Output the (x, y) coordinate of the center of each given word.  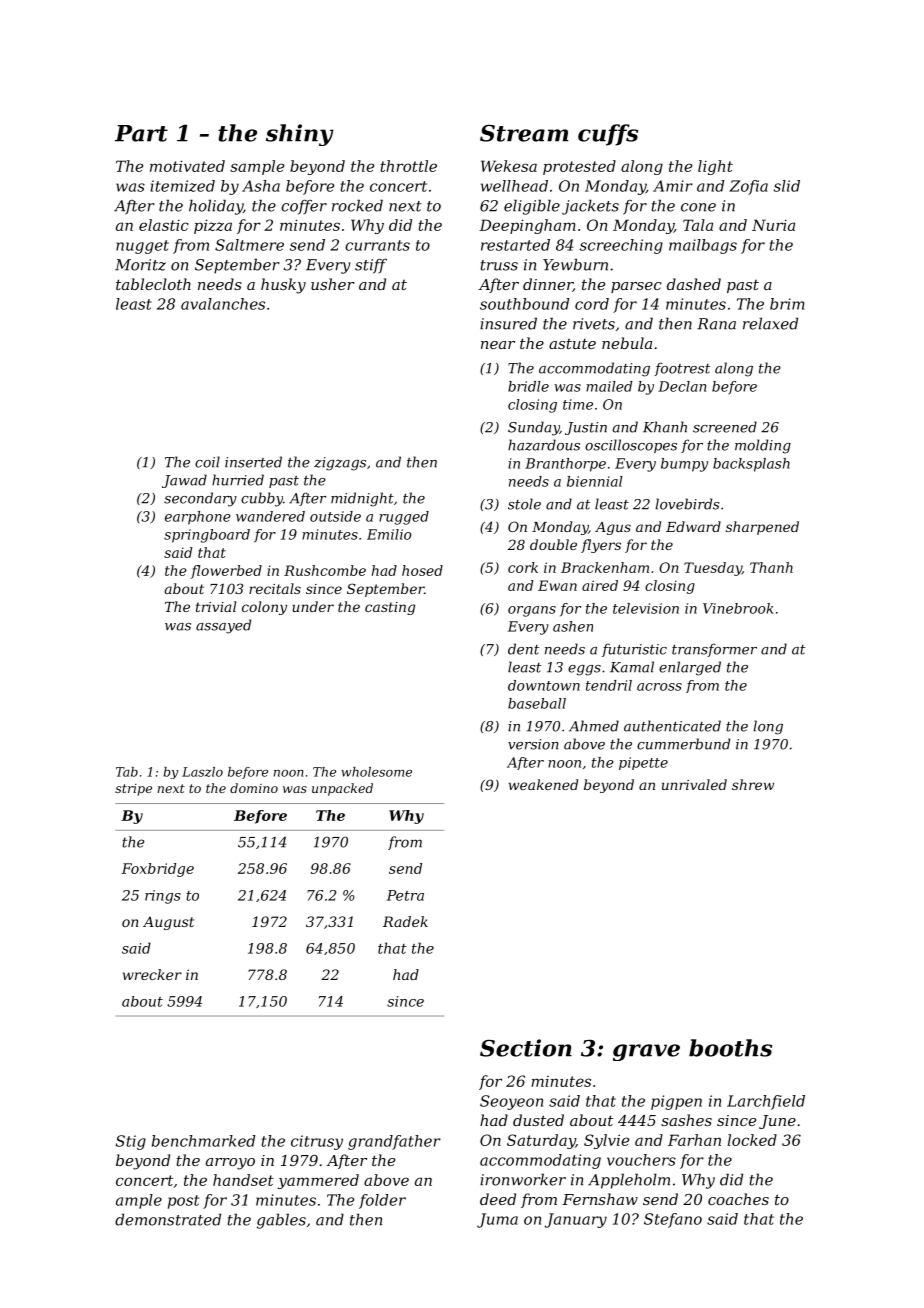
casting (390, 608)
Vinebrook (738, 608)
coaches (738, 1199)
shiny (300, 135)
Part (141, 133)
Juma (497, 1220)
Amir (673, 186)
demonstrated (168, 1219)
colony (264, 608)
